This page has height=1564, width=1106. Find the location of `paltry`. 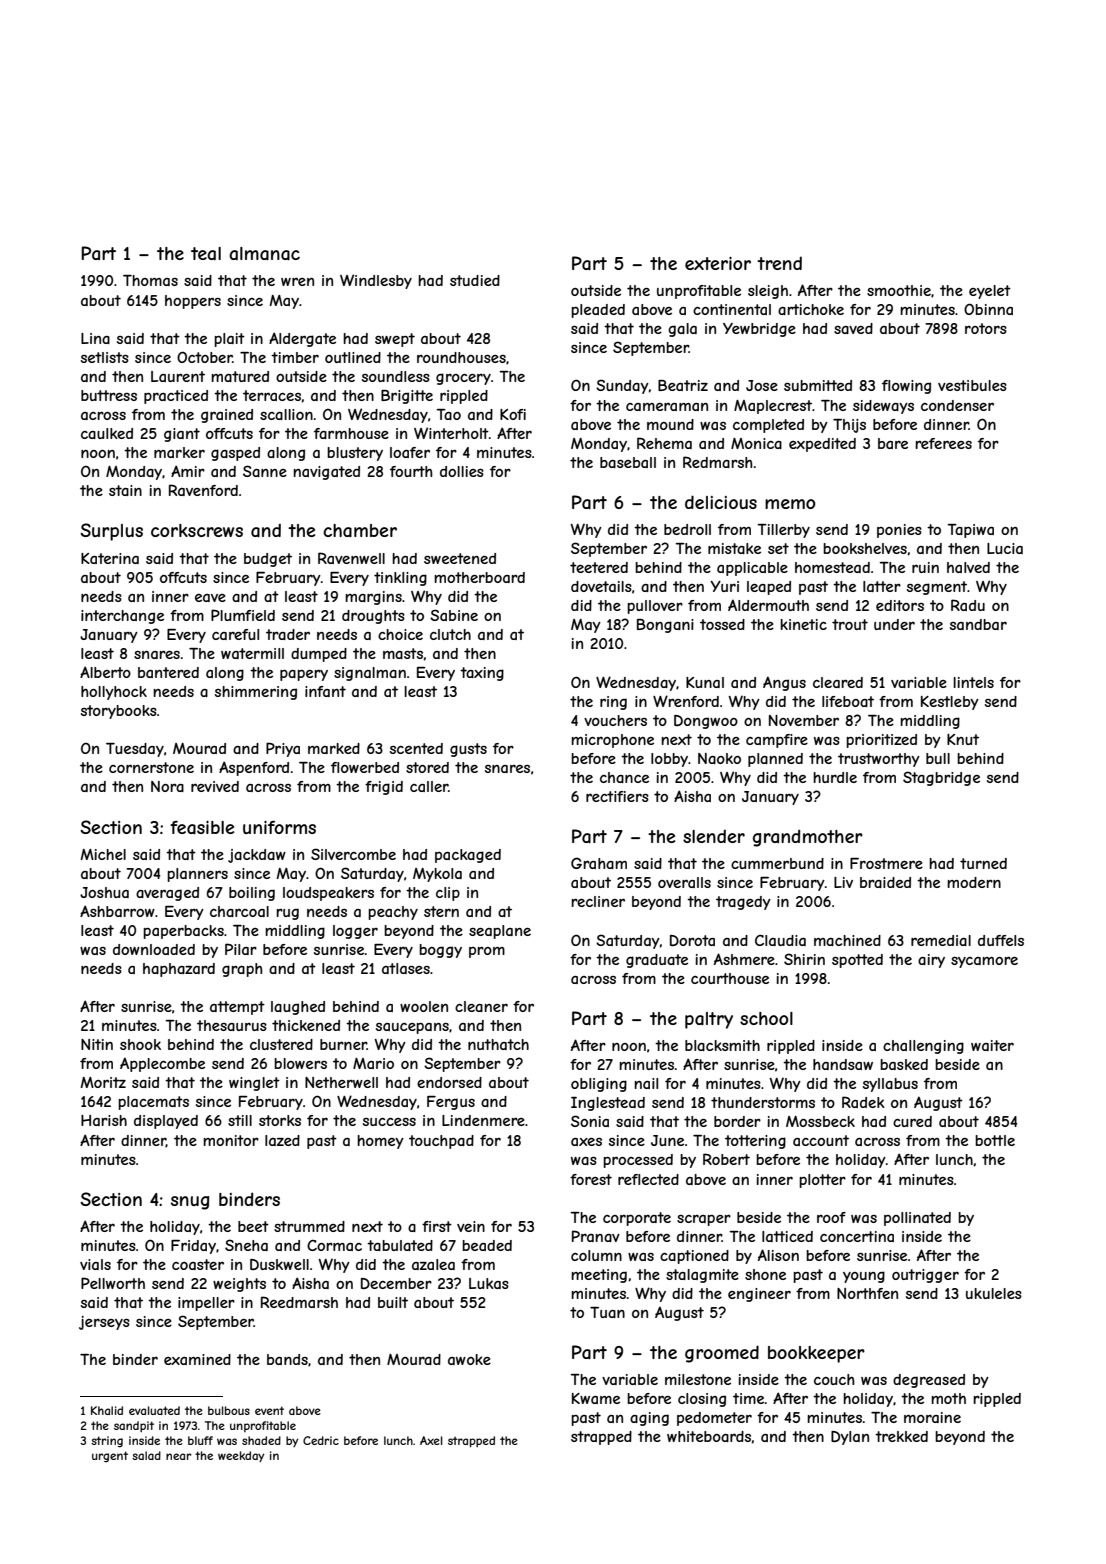

paltry is located at coordinates (709, 1020).
